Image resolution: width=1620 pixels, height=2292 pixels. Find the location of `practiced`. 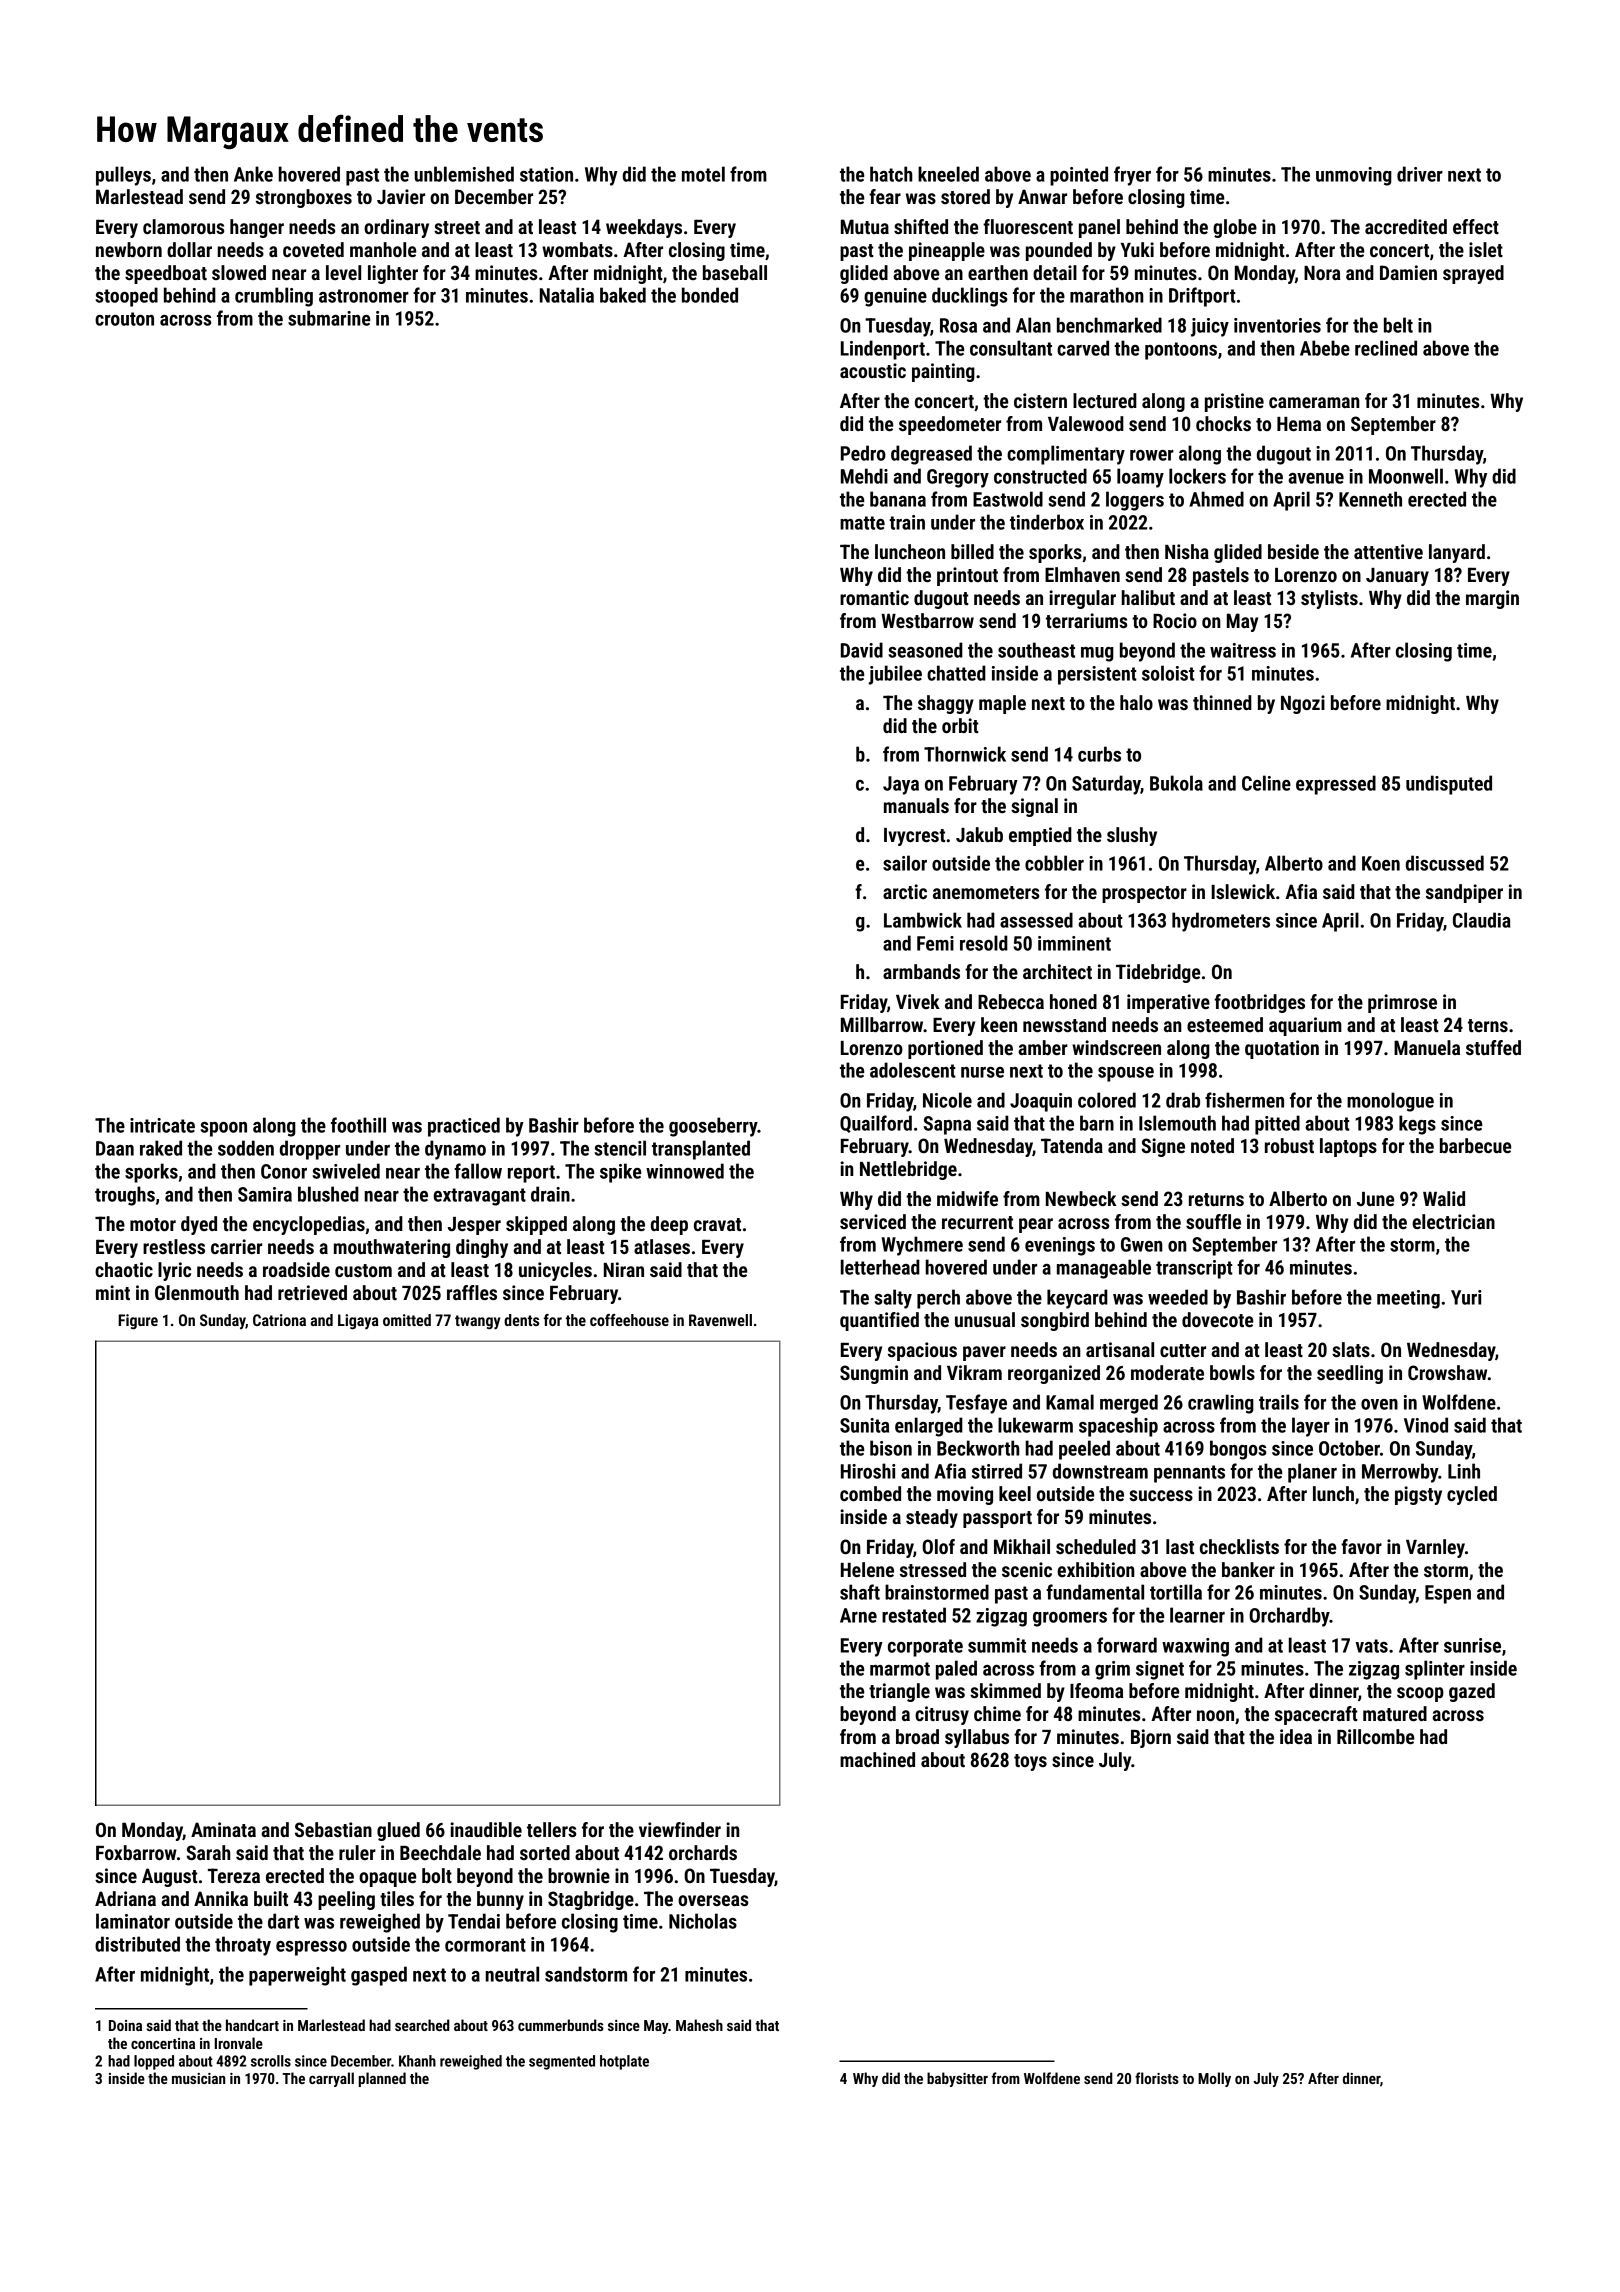

practiced is located at coordinates (464, 1127).
